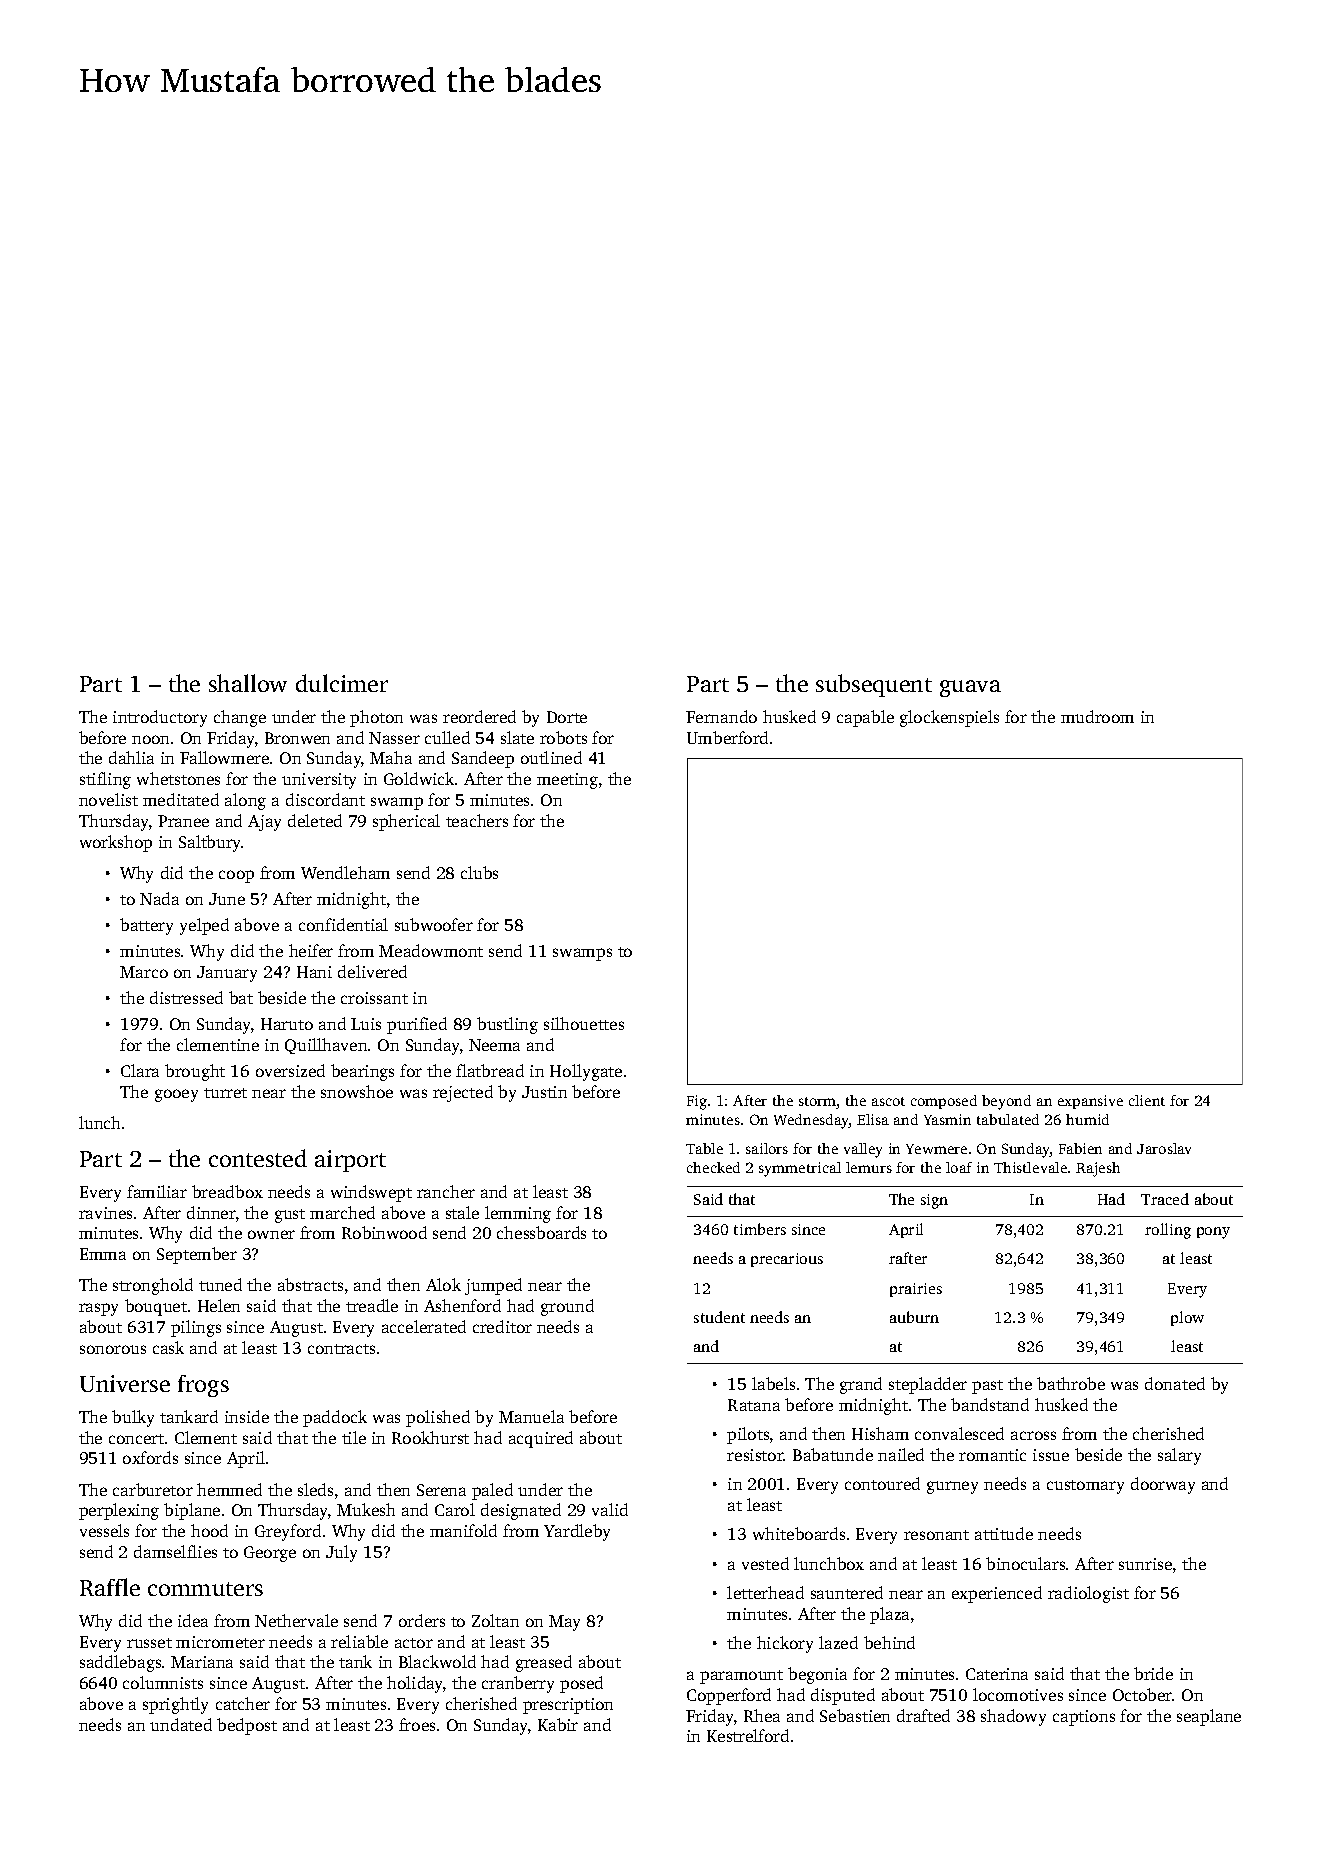  Describe the element at coordinates (372, 1305) in the screenshot. I see `treadle` at that location.
